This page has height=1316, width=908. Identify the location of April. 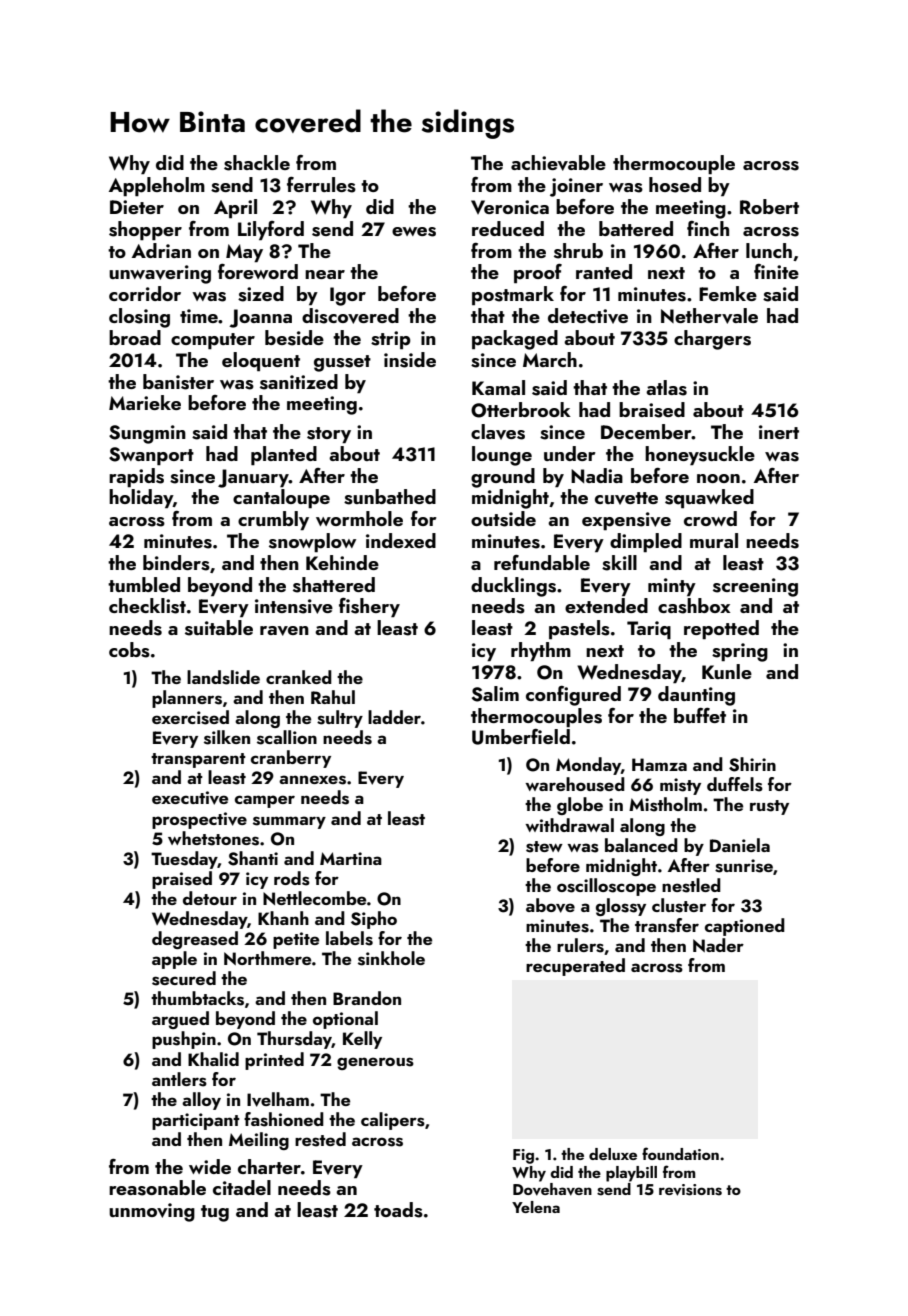
(235, 208).
